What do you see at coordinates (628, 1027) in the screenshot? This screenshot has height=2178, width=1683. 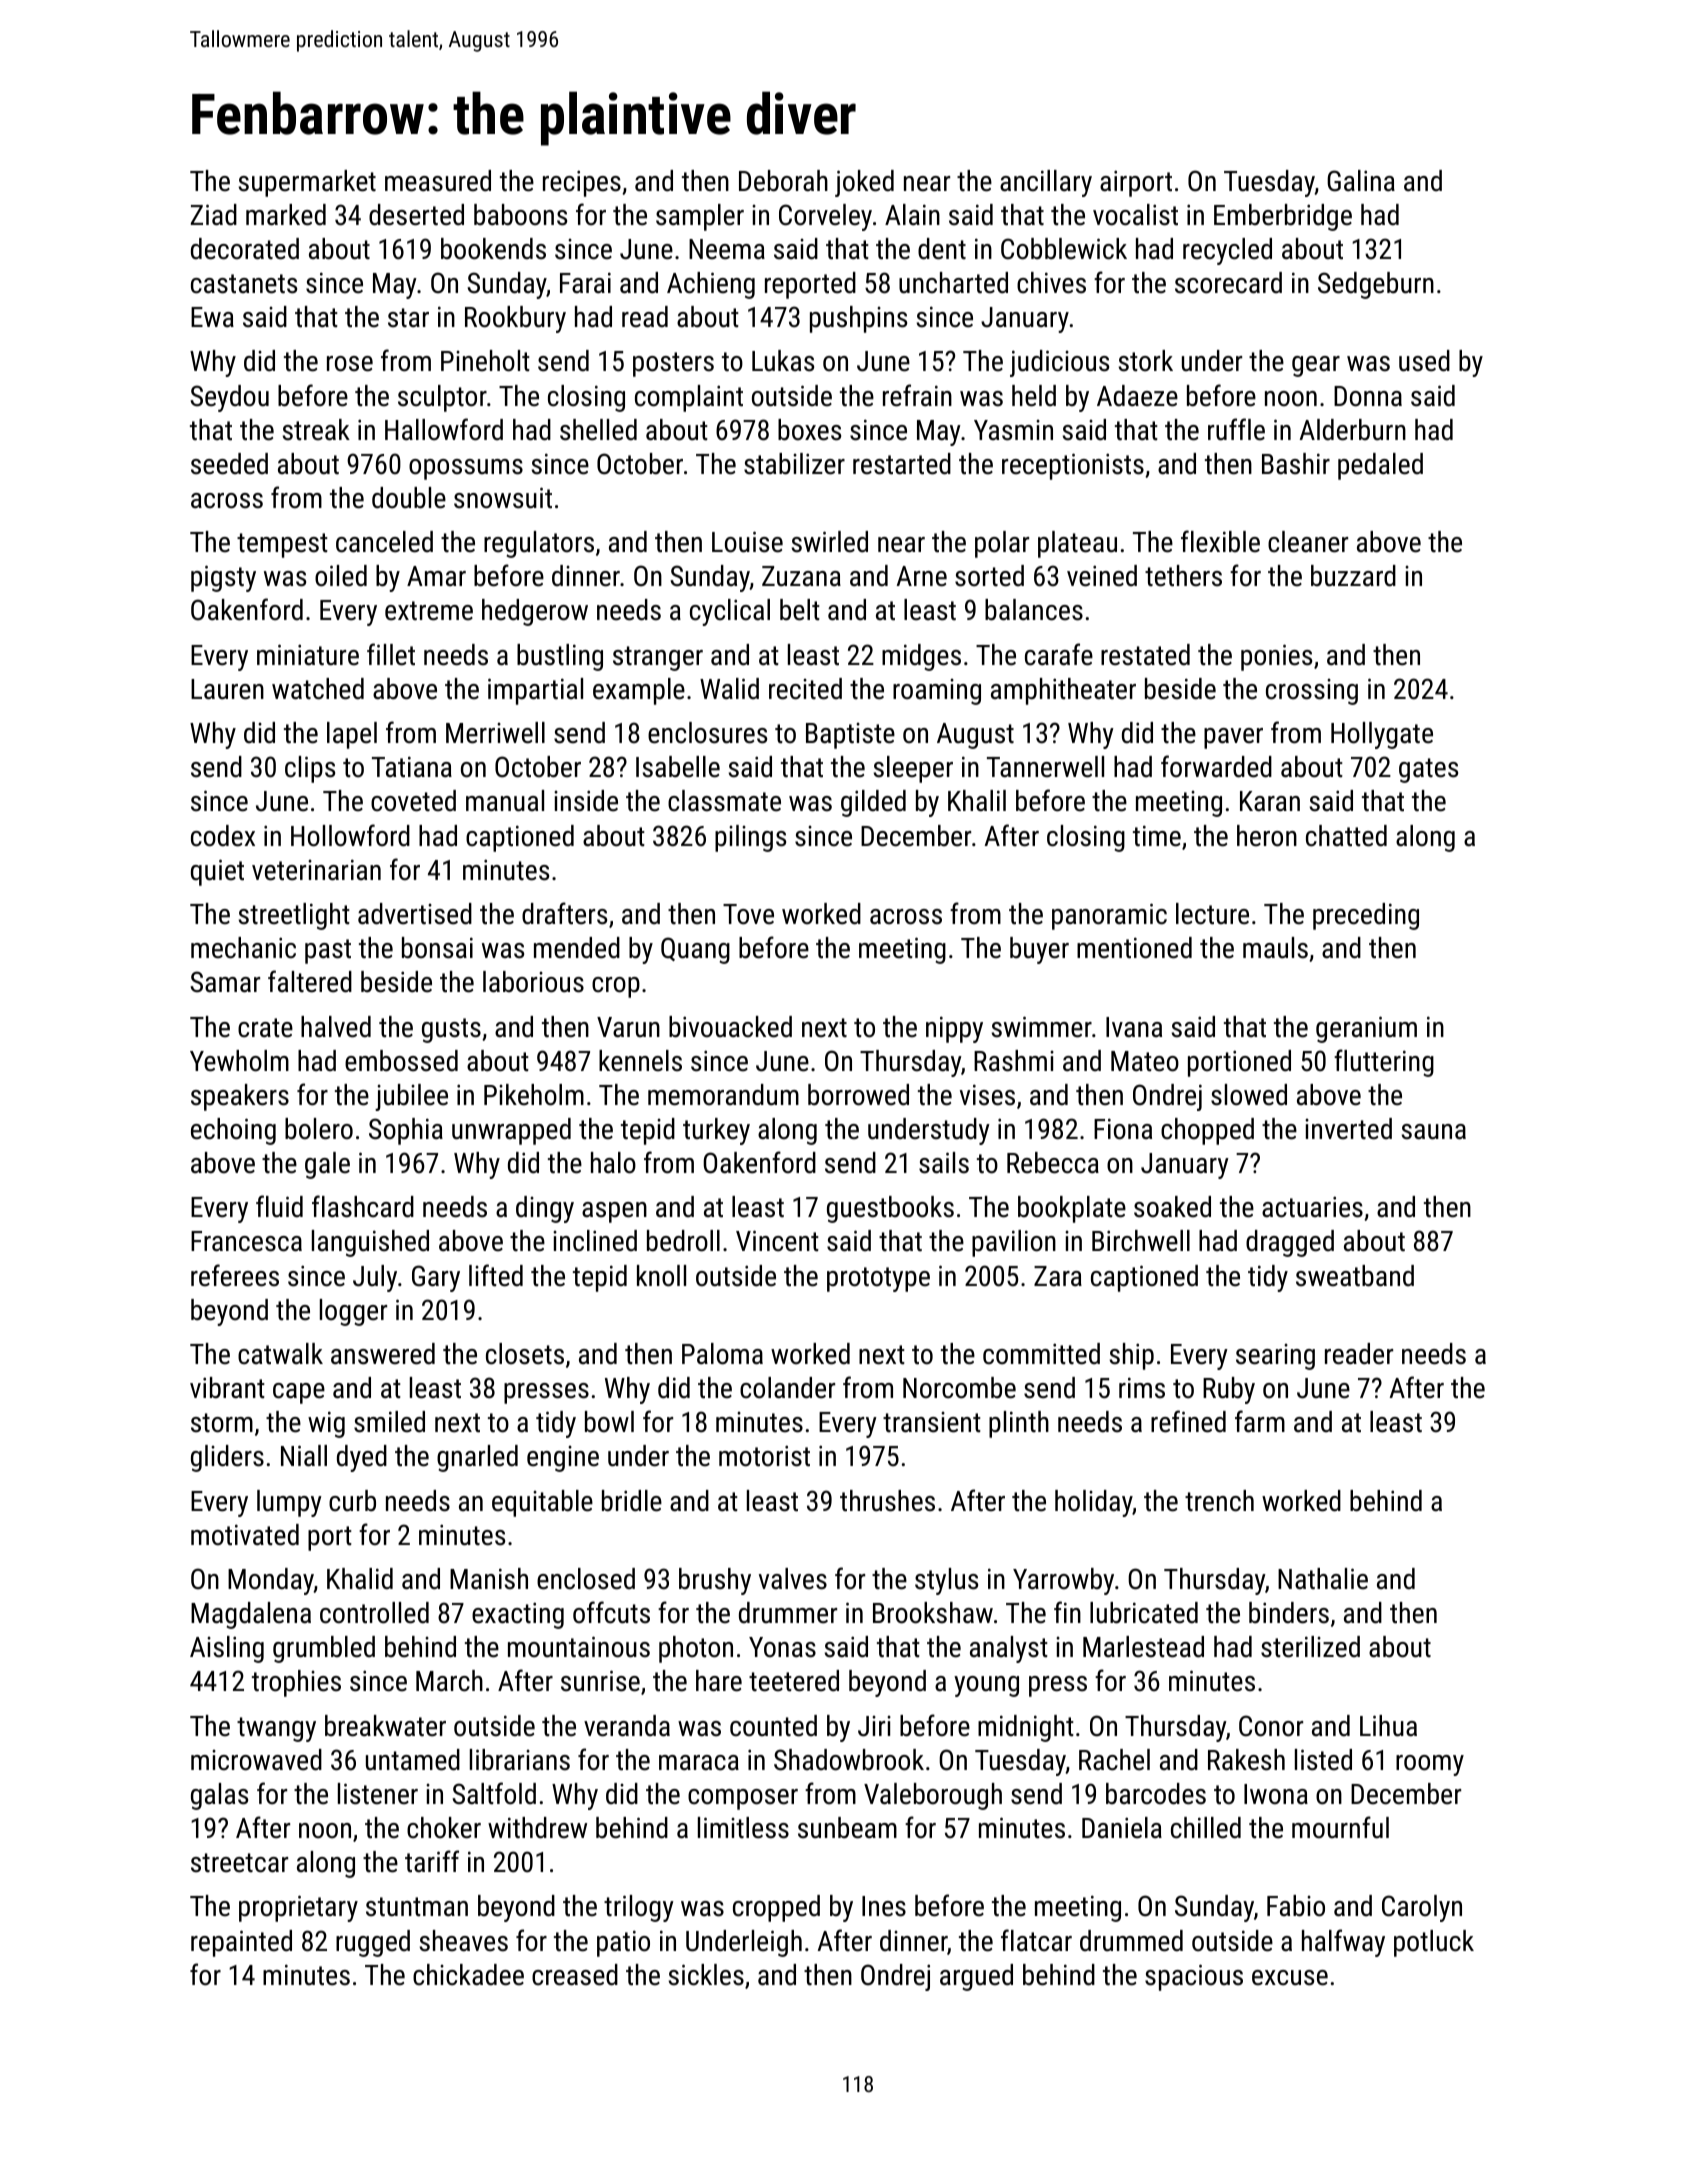 I see `Varun` at bounding box center [628, 1027].
